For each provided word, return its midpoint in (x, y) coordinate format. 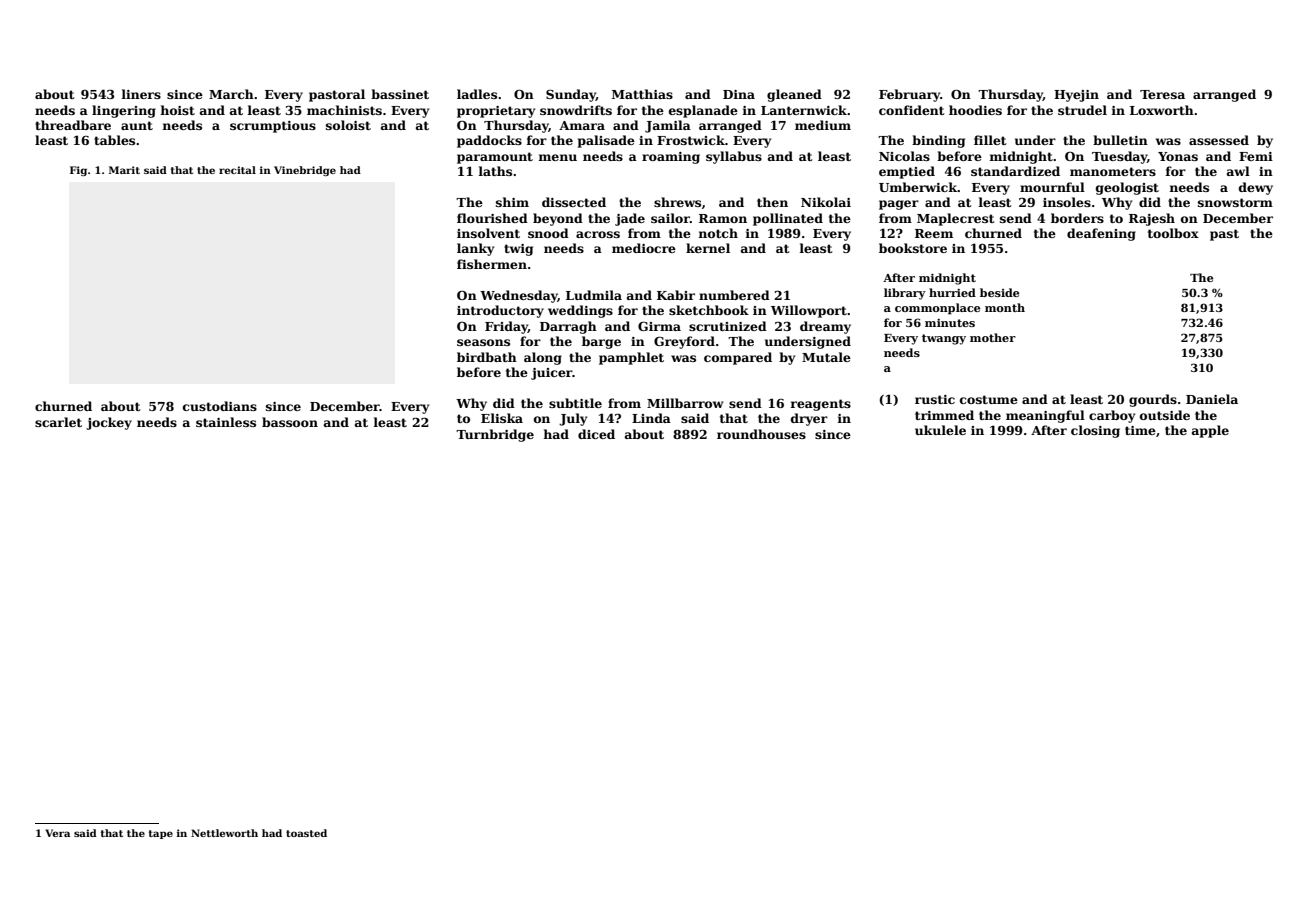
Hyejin (1076, 96)
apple (1210, 431)
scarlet (58, 422)
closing (1095, 431)
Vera (57, 833)
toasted (306, 833)
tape (161, 834)
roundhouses (761, 434)
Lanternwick (804, 110)
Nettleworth (224, 833)
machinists (344, 110)
